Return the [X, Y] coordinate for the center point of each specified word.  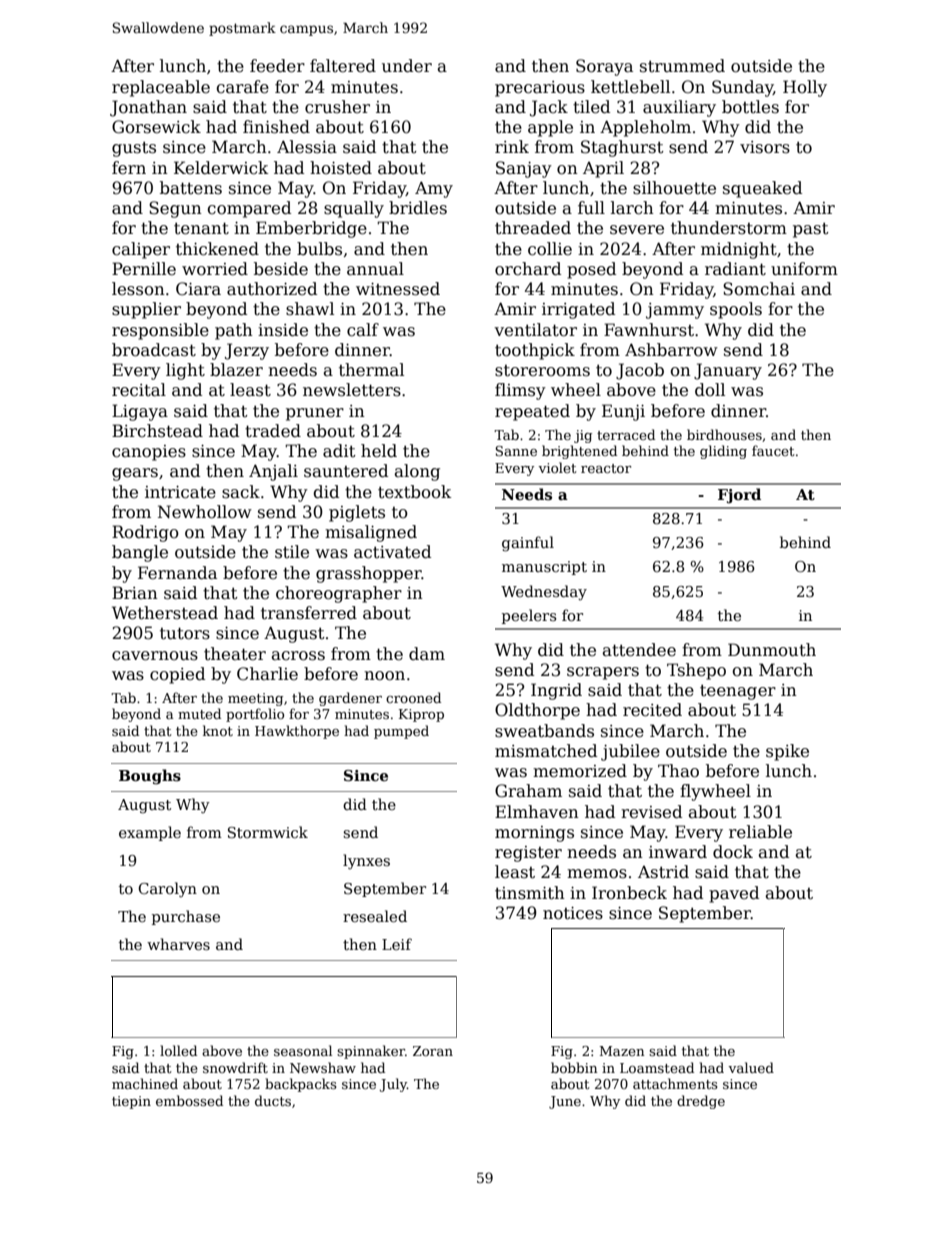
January [728, 371]
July [393, 1085]
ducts [273, 1100]
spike [787, 752]
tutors [185, 633]
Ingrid [556, 691]
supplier [146, 310]
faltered [343, 66]
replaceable [161, 88]
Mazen [622, 1051]
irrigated [578, 310]
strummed [682, 66]
